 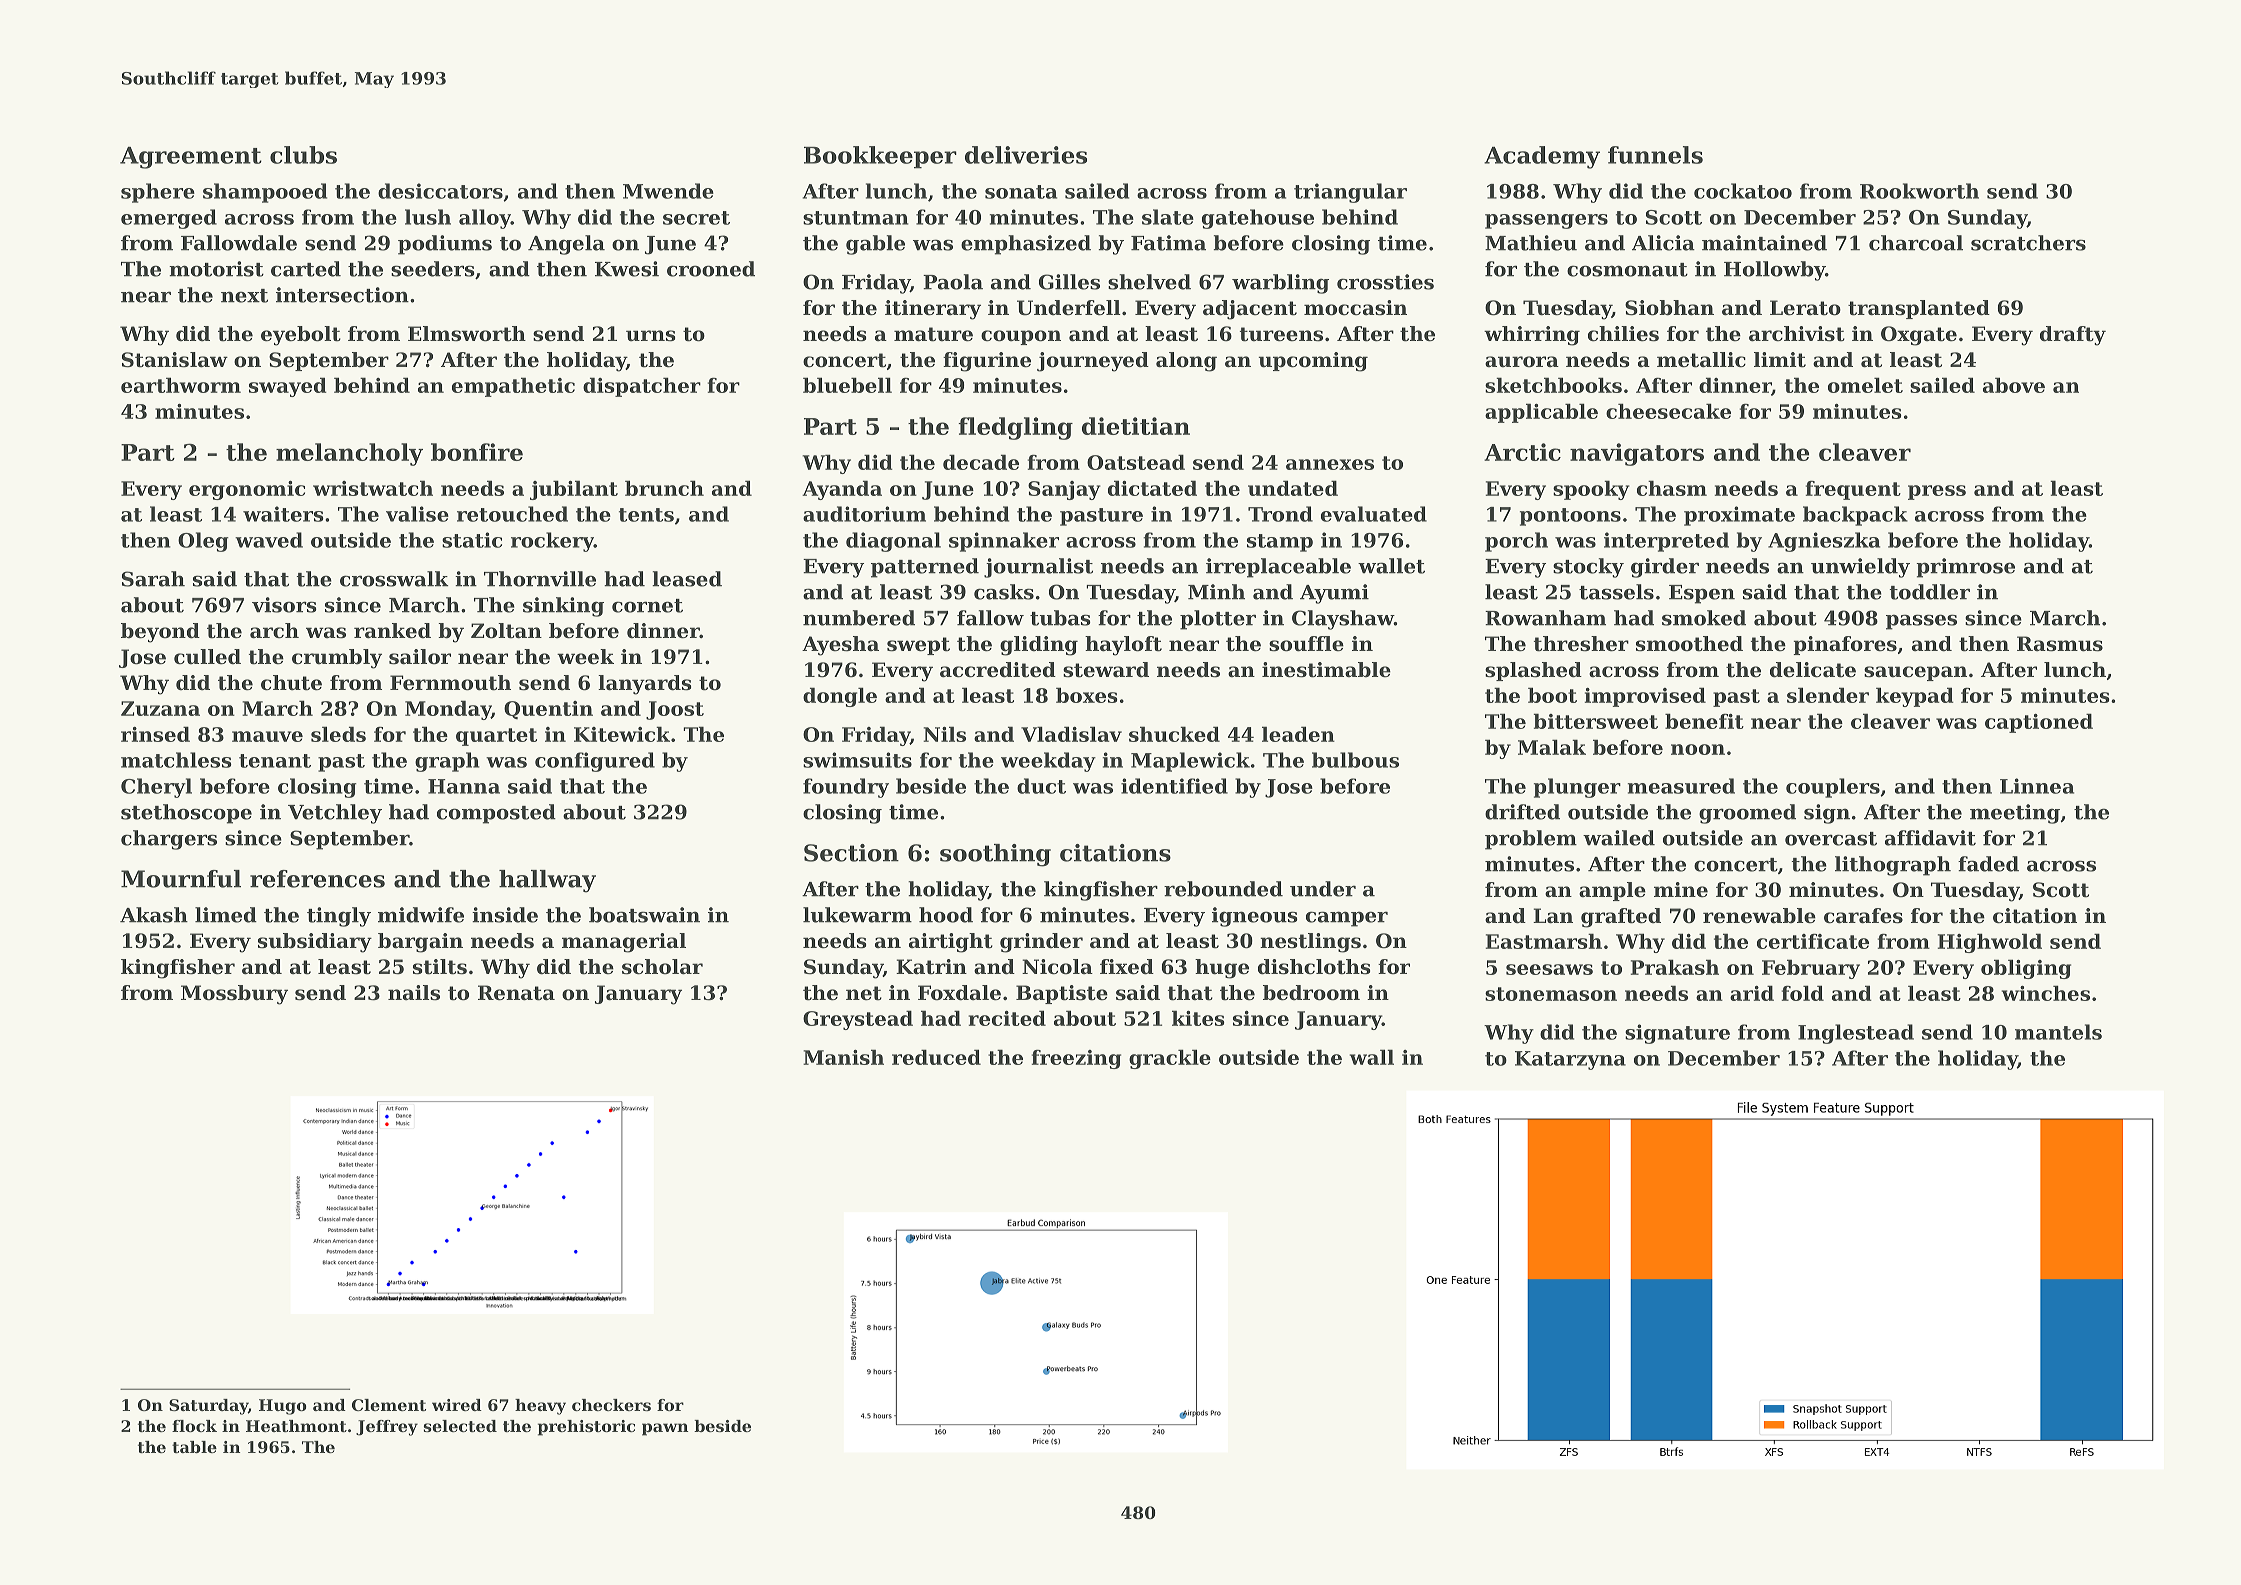 I want to click on wailed, so click(x=1619, y=838).
